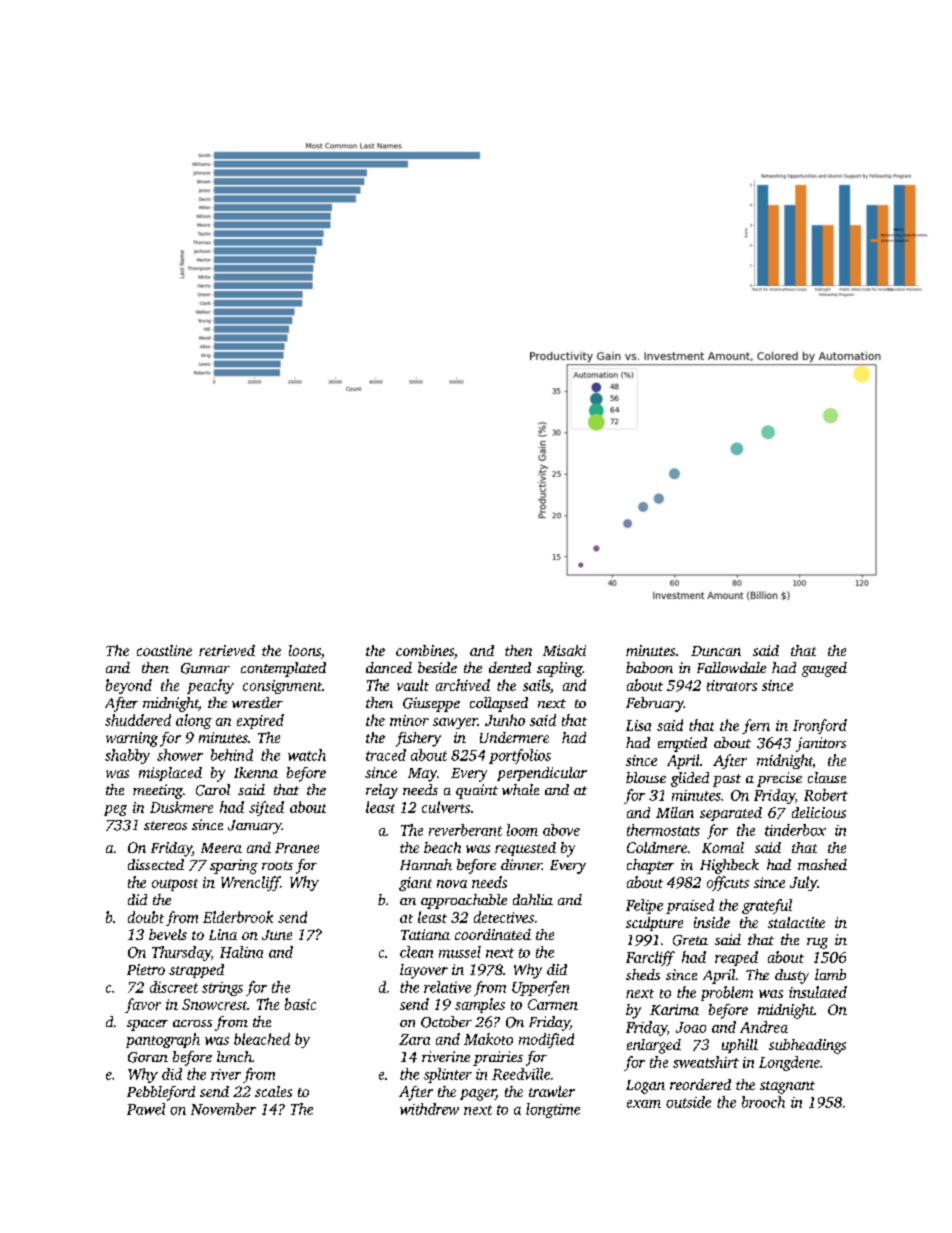 The image size is (952, 1233). I want to click on reaped, so click(736, 958).
